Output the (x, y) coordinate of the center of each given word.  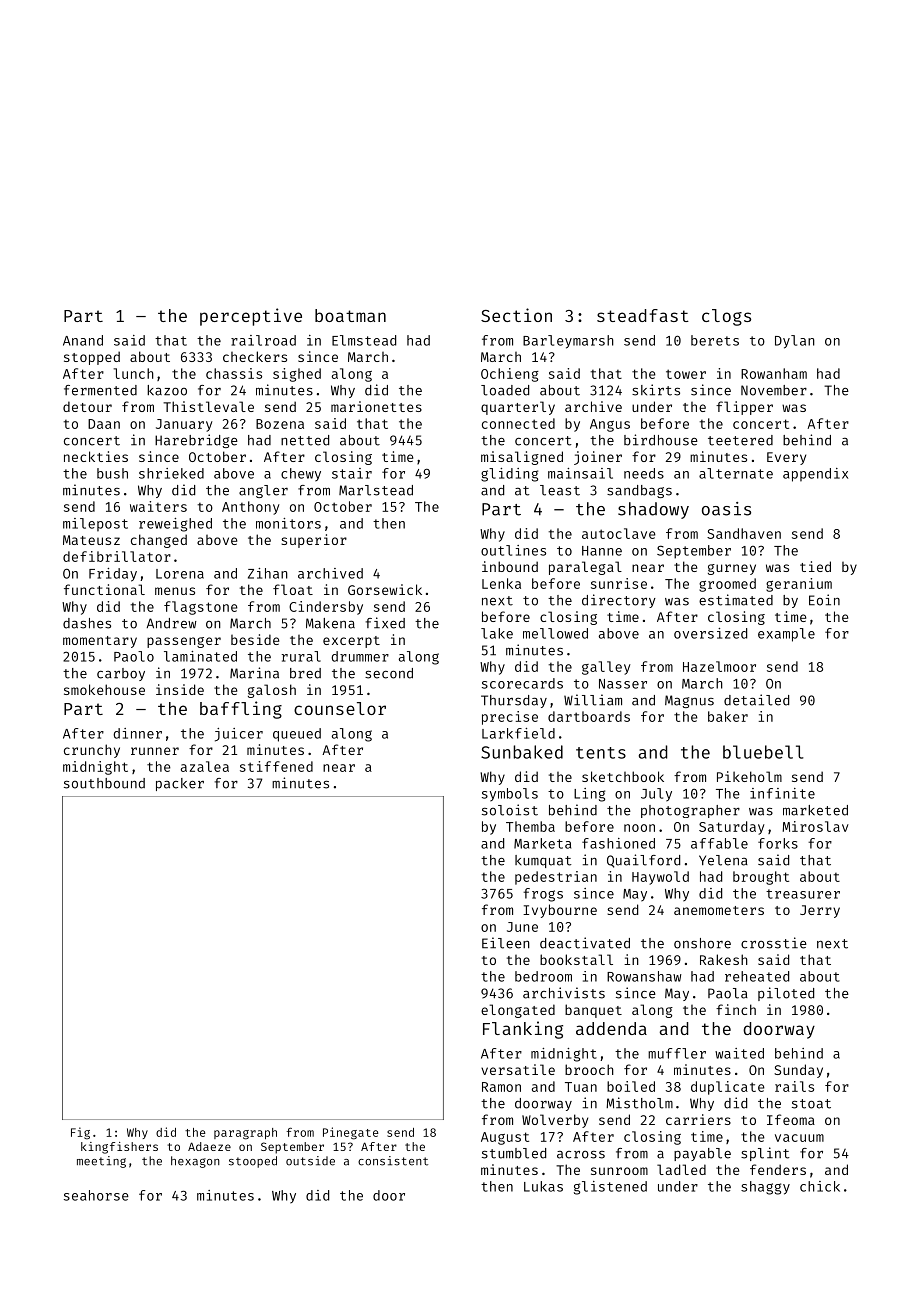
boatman (350, 315)
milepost (95, 525)
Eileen (506, 943)
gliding (509, 475)
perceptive (251, 317)
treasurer (803, 894)
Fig (80, 1133)
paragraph (245, 1134)
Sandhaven (744, 533)
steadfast (643, 315)
